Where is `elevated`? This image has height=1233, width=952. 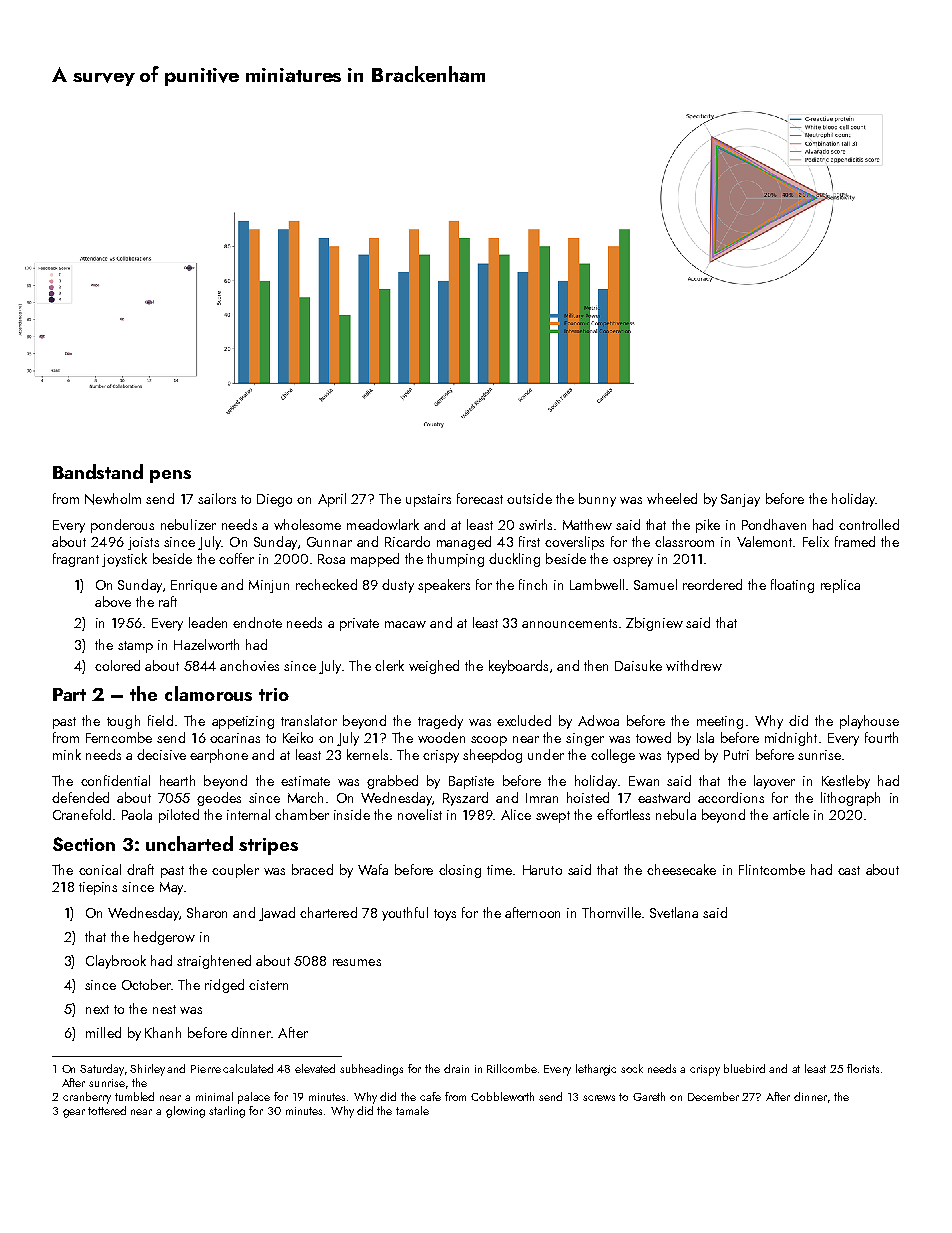 elevated is located at coordinates (315, 1068).
